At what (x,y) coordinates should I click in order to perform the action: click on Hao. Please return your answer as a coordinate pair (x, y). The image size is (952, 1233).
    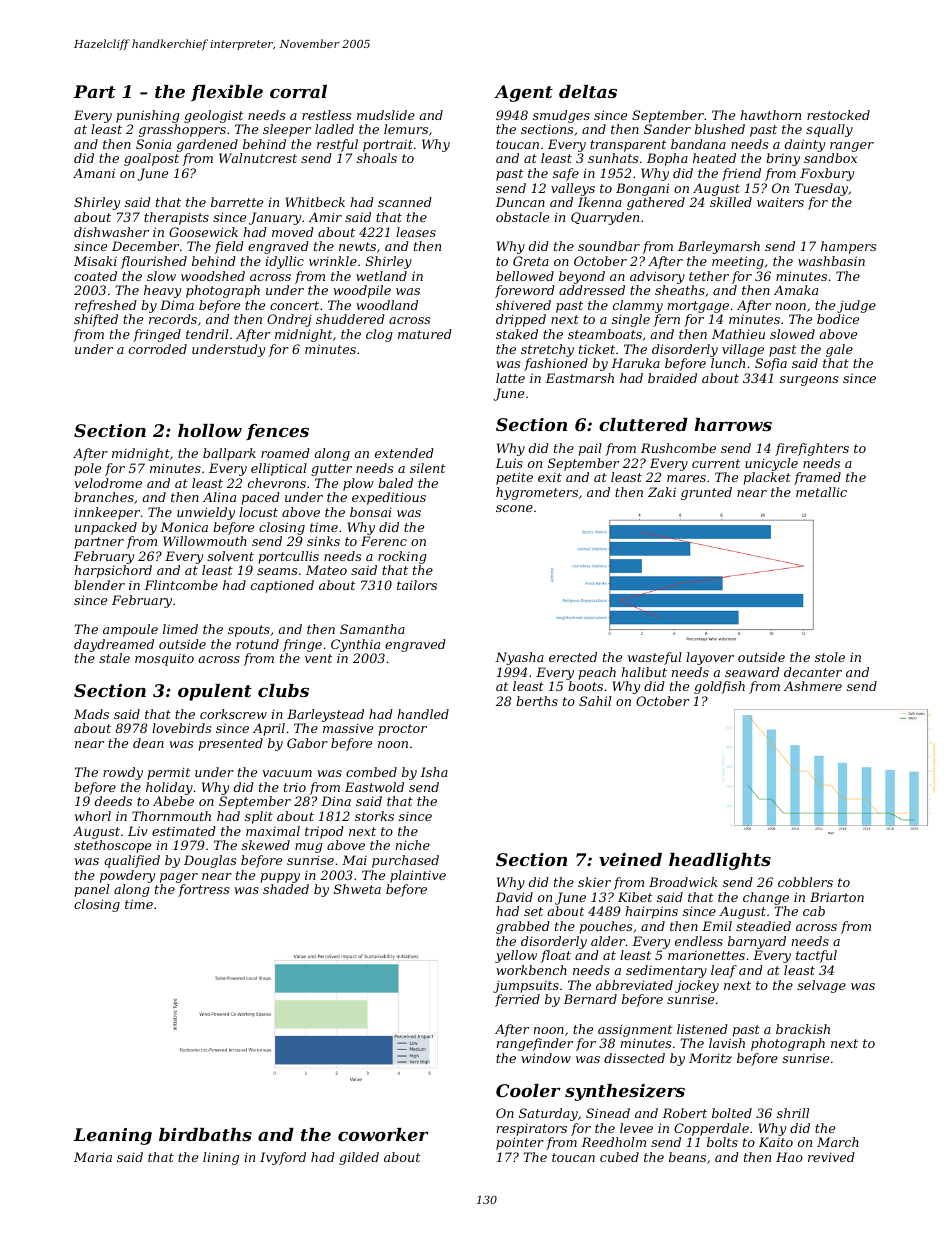
    Looking at the image, I should click on (789, 1157).
